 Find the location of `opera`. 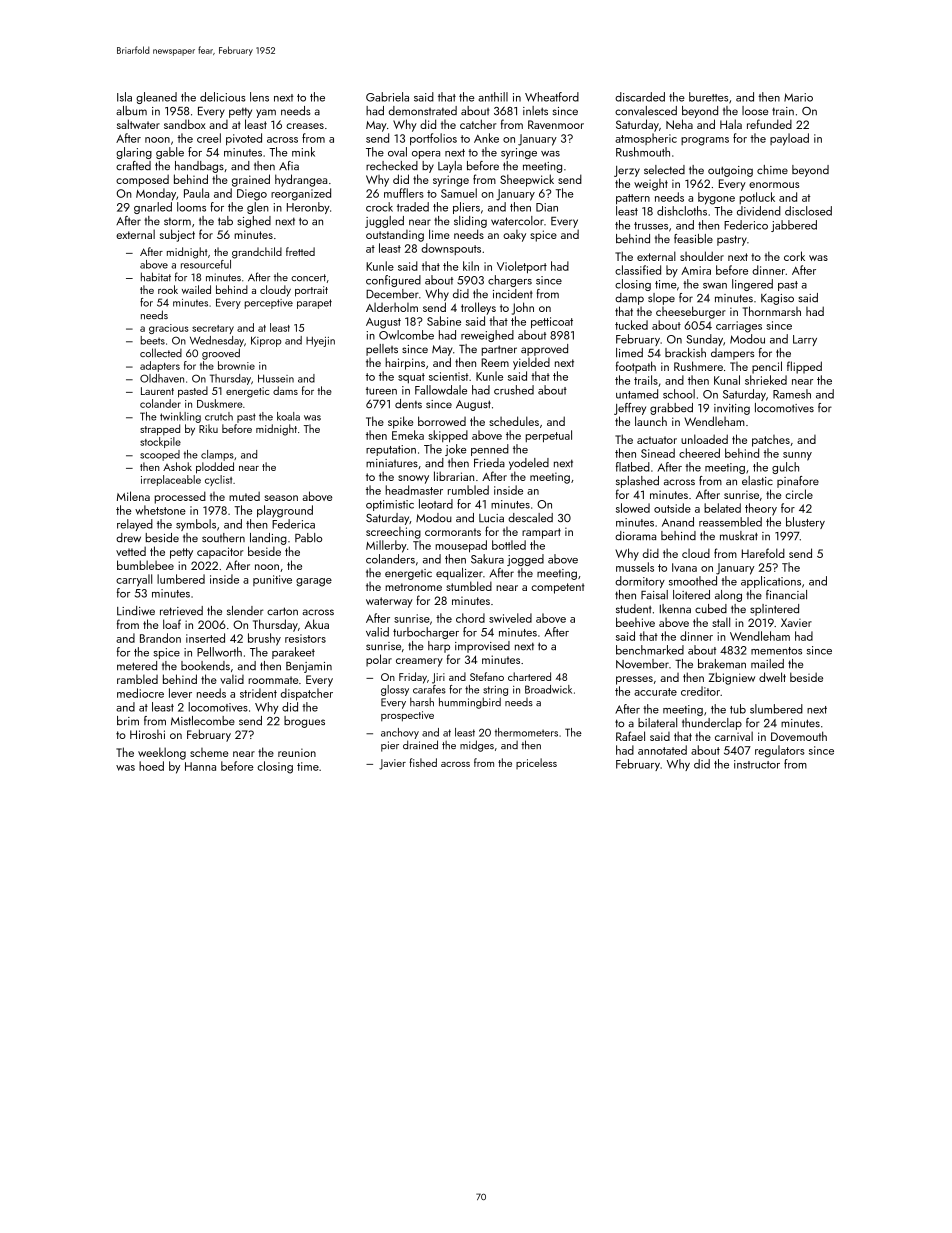

opera is located at coordinates (426, 155).
